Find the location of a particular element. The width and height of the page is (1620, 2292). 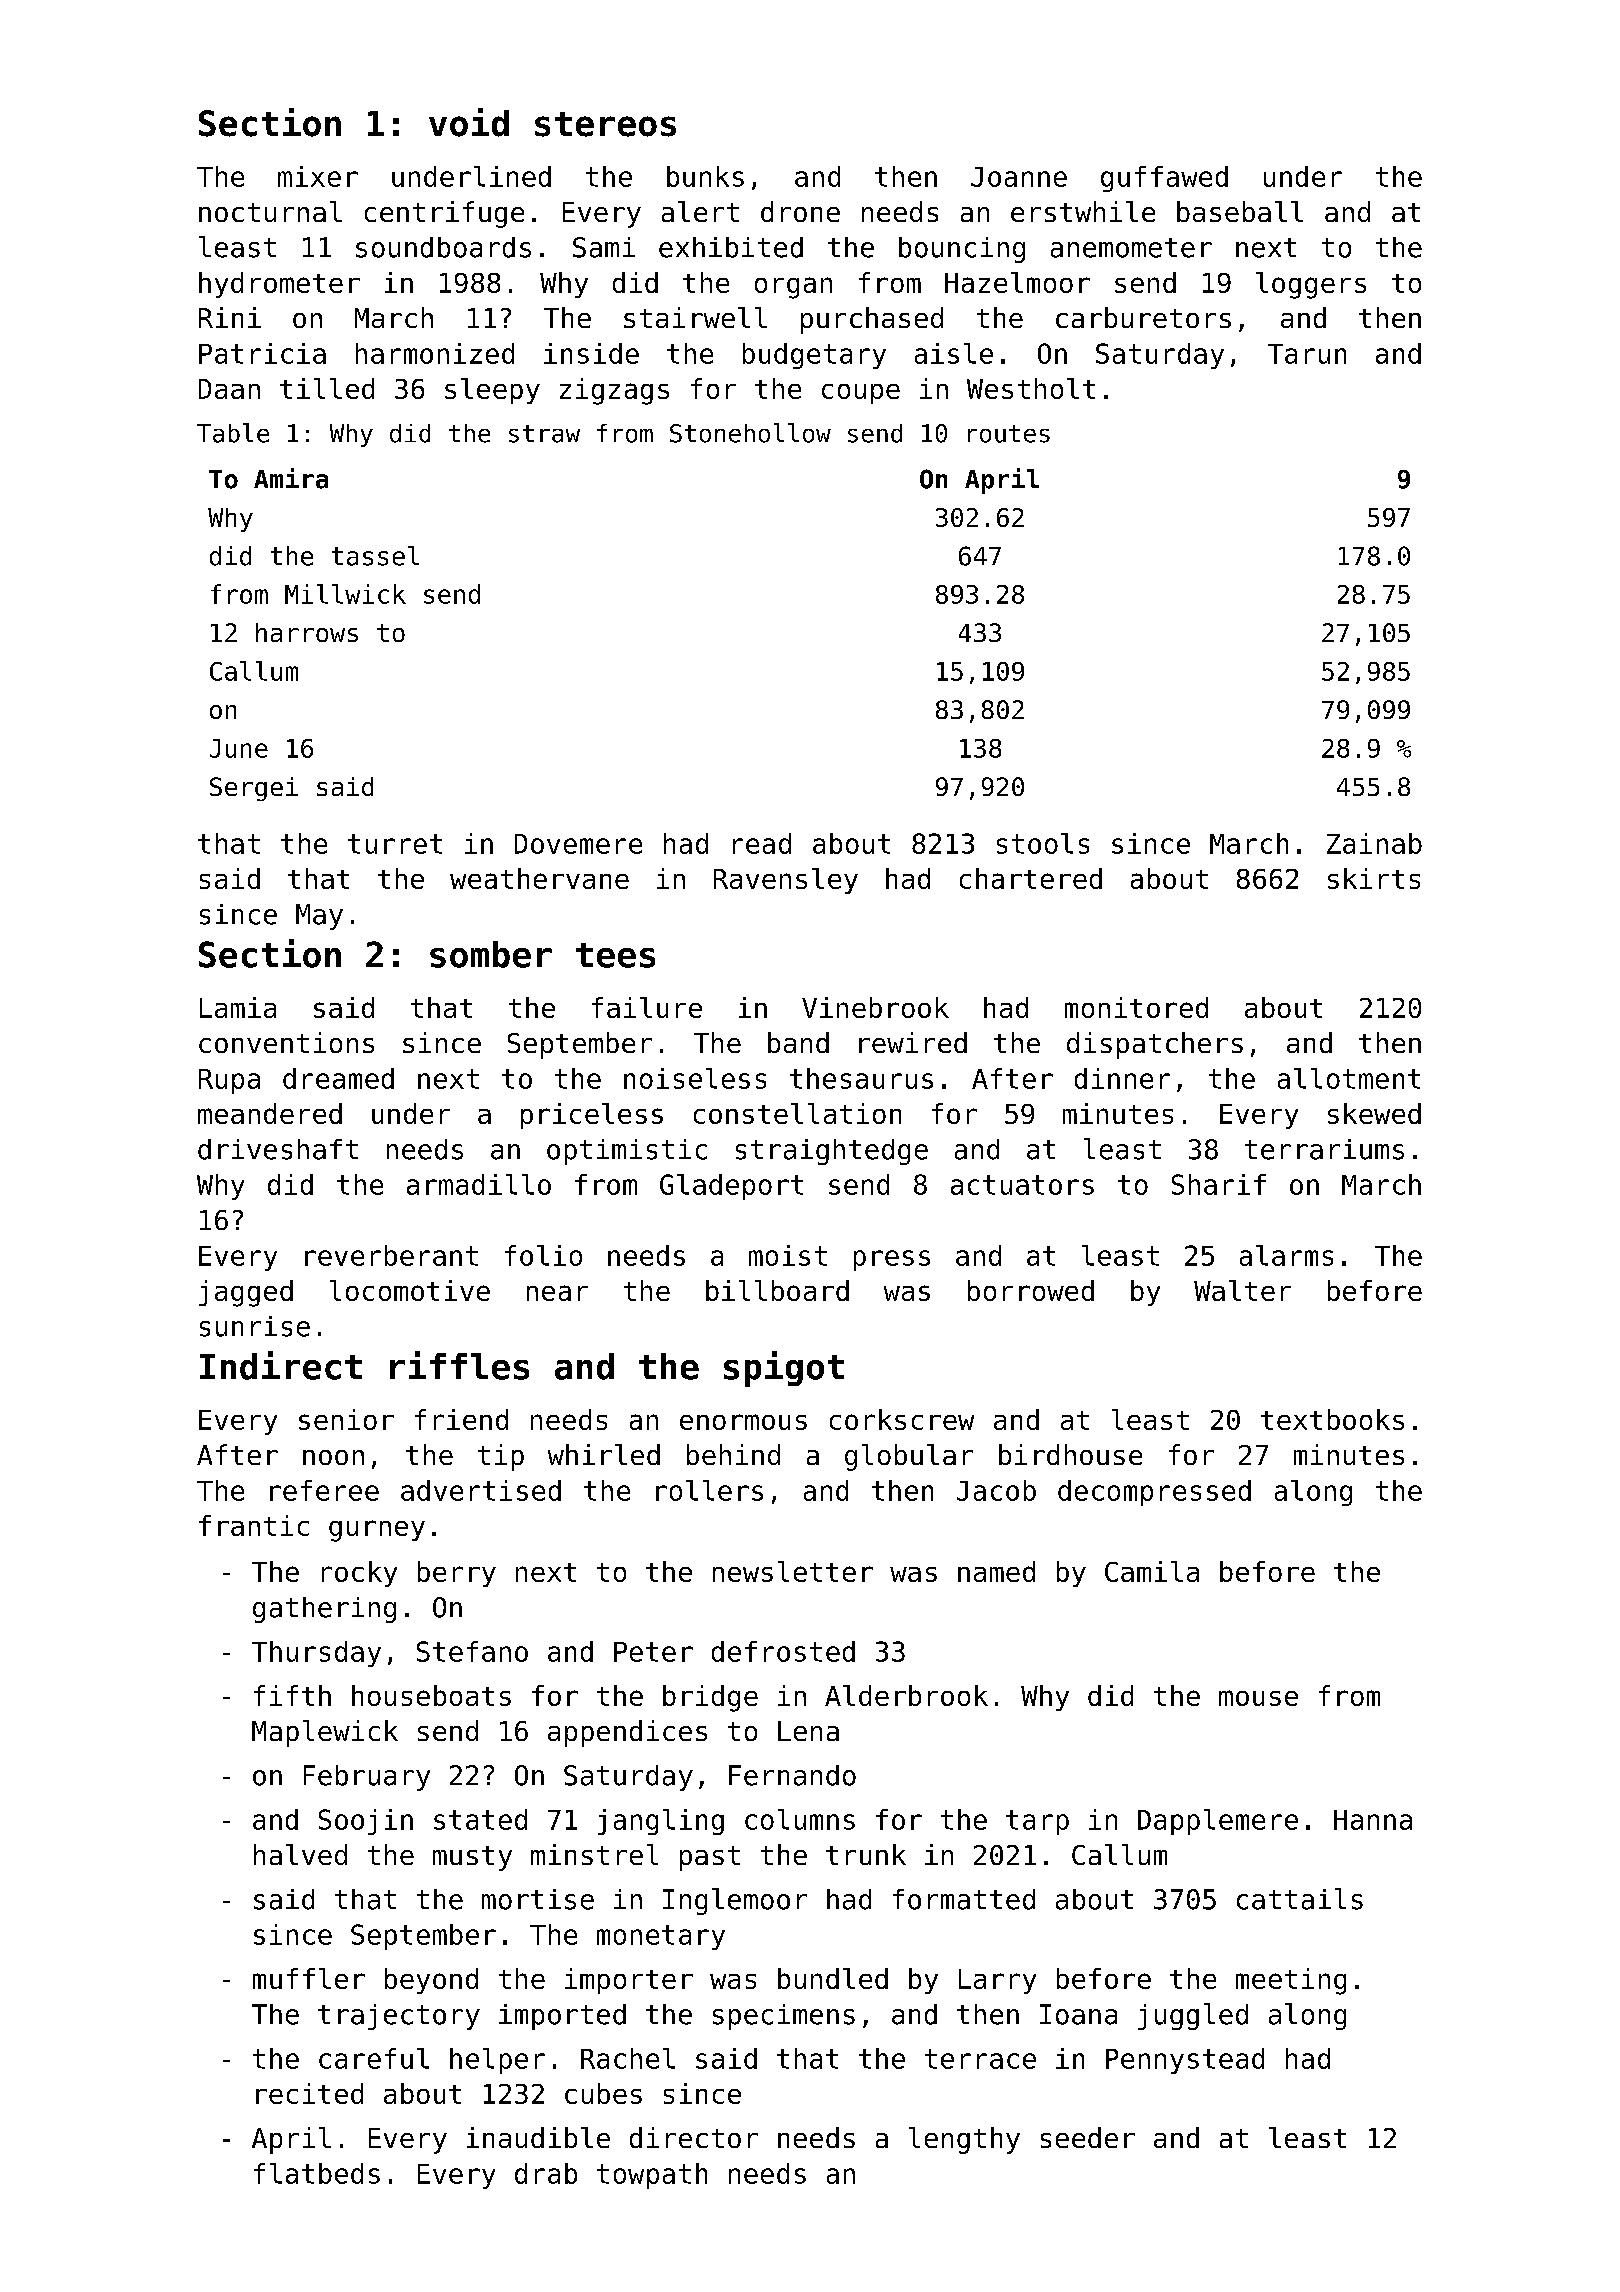

loggers is located at coordinates (1311, 285).
